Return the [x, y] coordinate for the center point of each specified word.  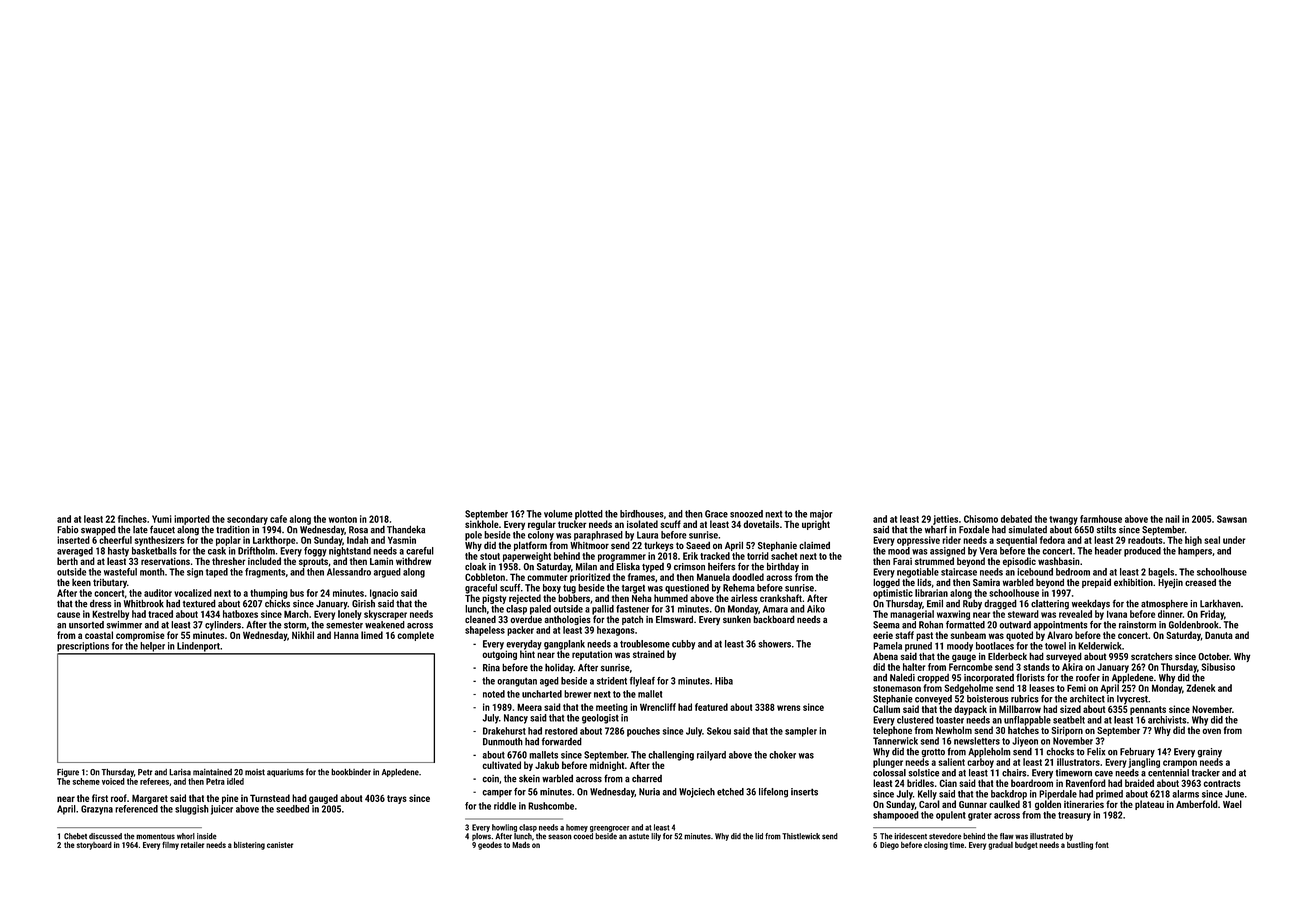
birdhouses [642, 514]
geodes [490, 845]
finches [132, 519]
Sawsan [1232, 519]
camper [497, 793]
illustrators [1078, 762]
